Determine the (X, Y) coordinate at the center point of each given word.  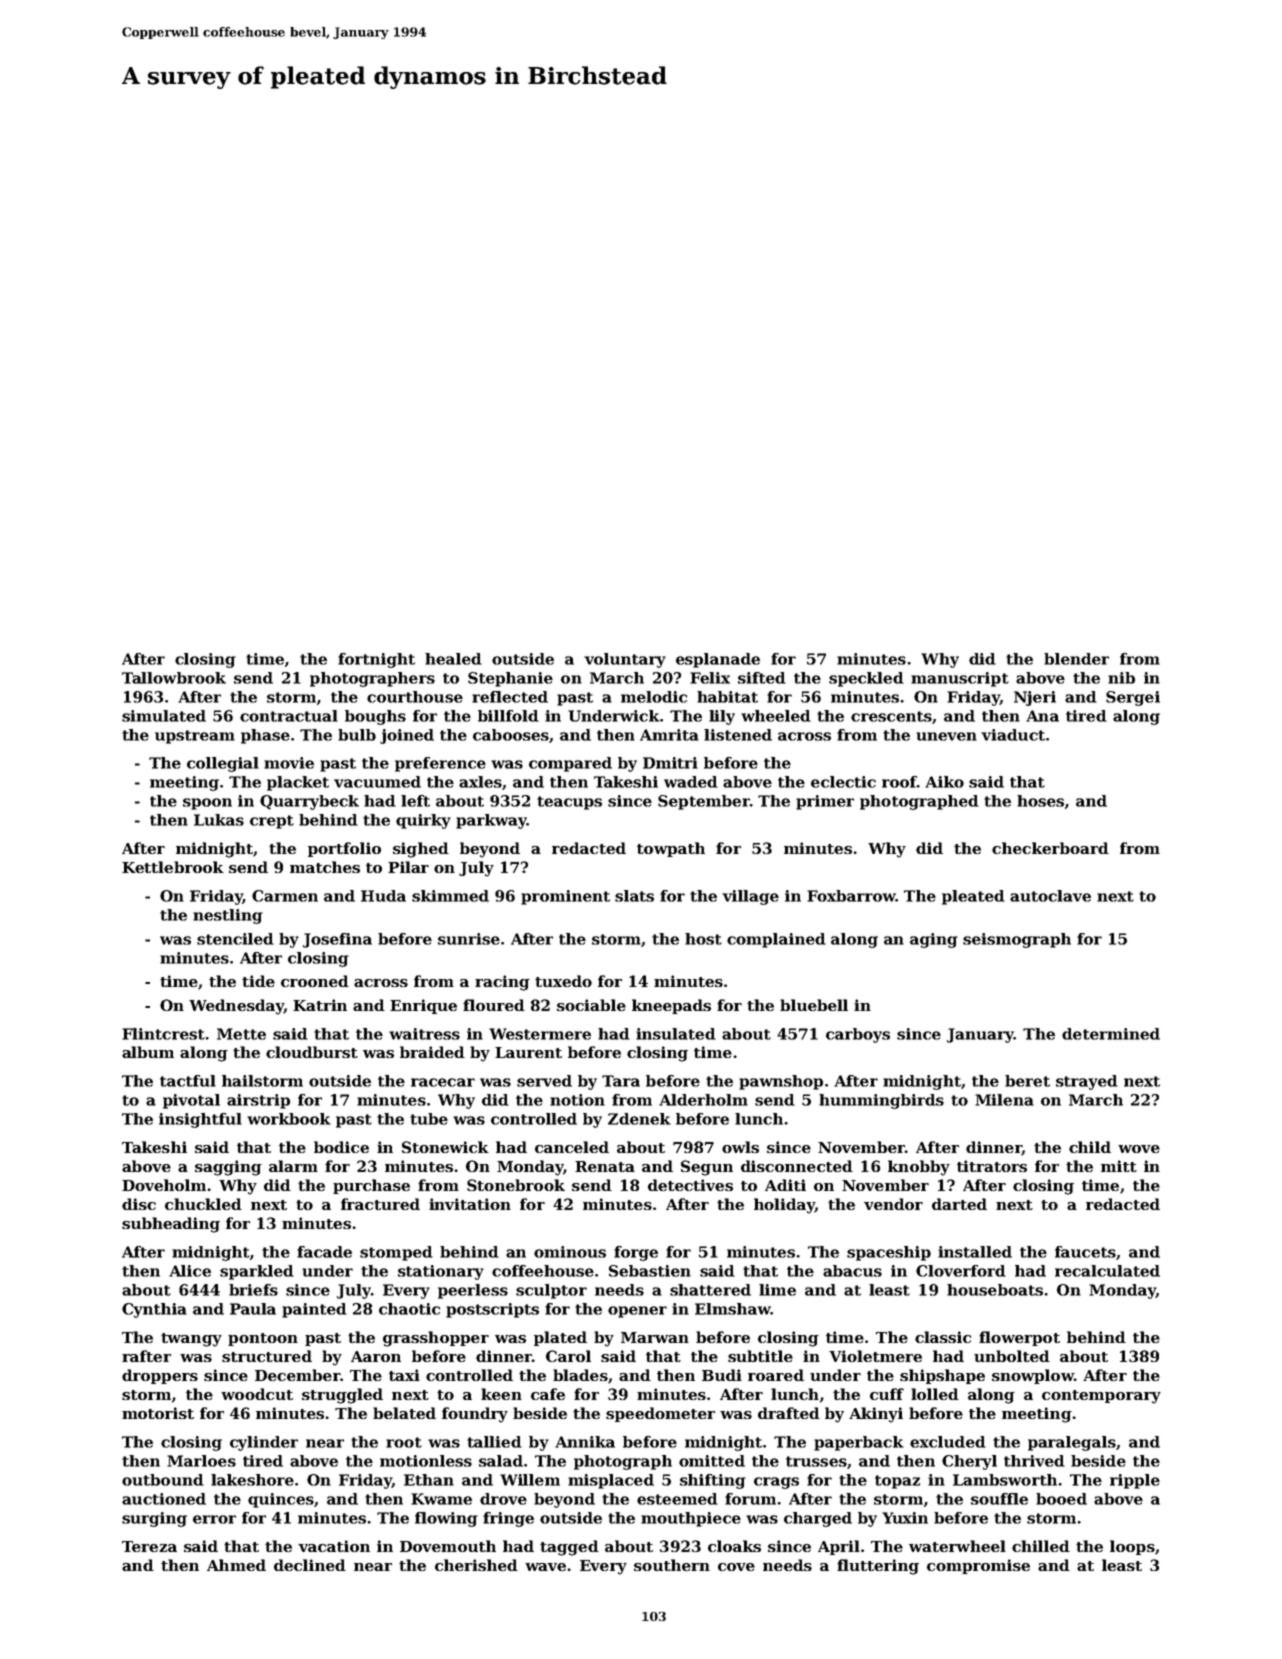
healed (453, 659)
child (1090, 1147)
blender (1076, 659)
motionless (426, 1461)
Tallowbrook (174, 678)
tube (429, 1119)
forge (636, 1253)
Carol (568, 1356)
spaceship (889, 1253)
